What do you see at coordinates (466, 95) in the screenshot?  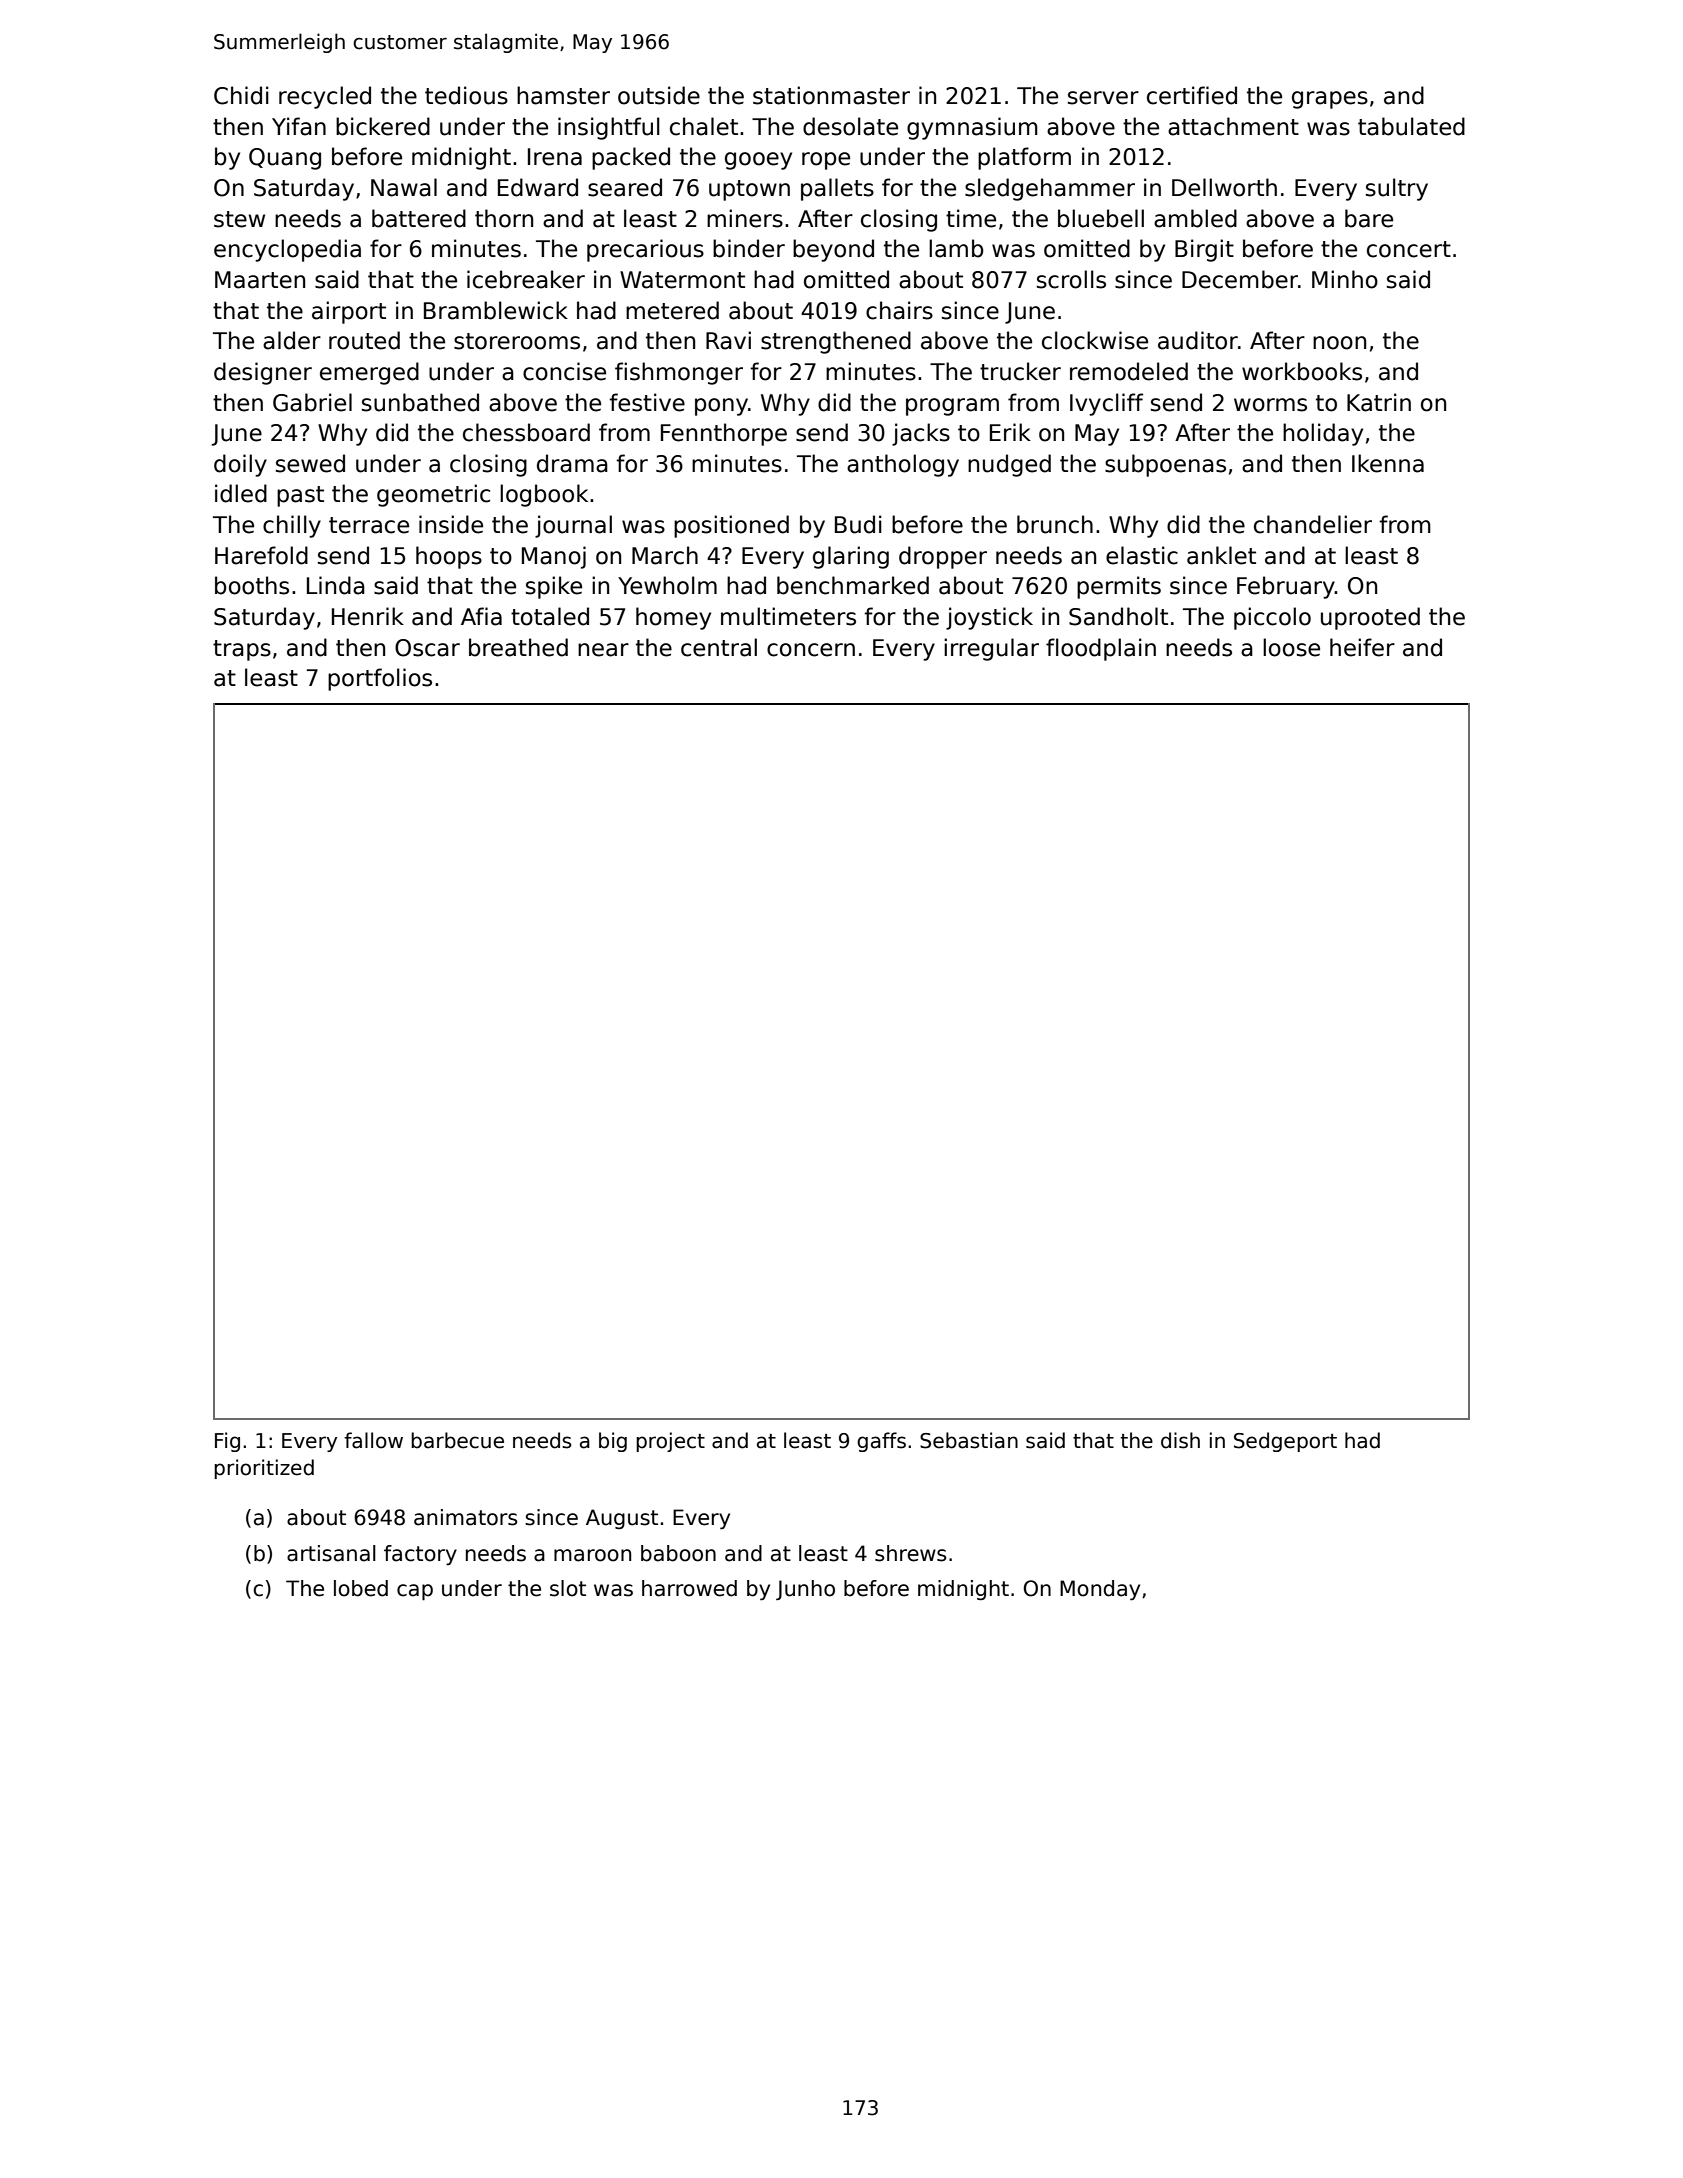 I see `tedious` at bounding box center [466, 95].
